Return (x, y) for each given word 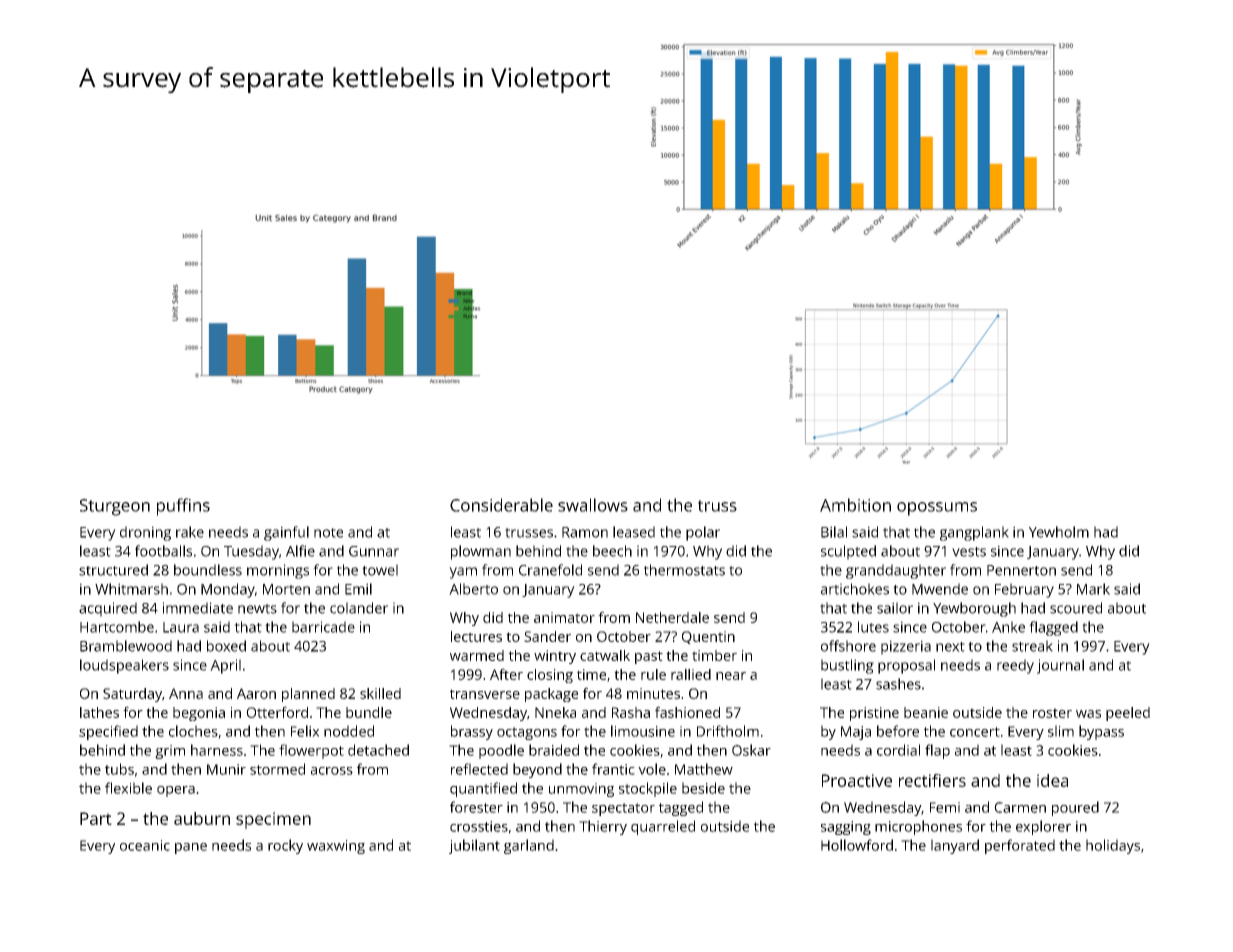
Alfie (300, 551)
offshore (848, 646)
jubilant (474, 846)
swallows (593, 505)
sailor (895, 608)
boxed (226, 646)
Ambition (855, 505)
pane (191, 848)
